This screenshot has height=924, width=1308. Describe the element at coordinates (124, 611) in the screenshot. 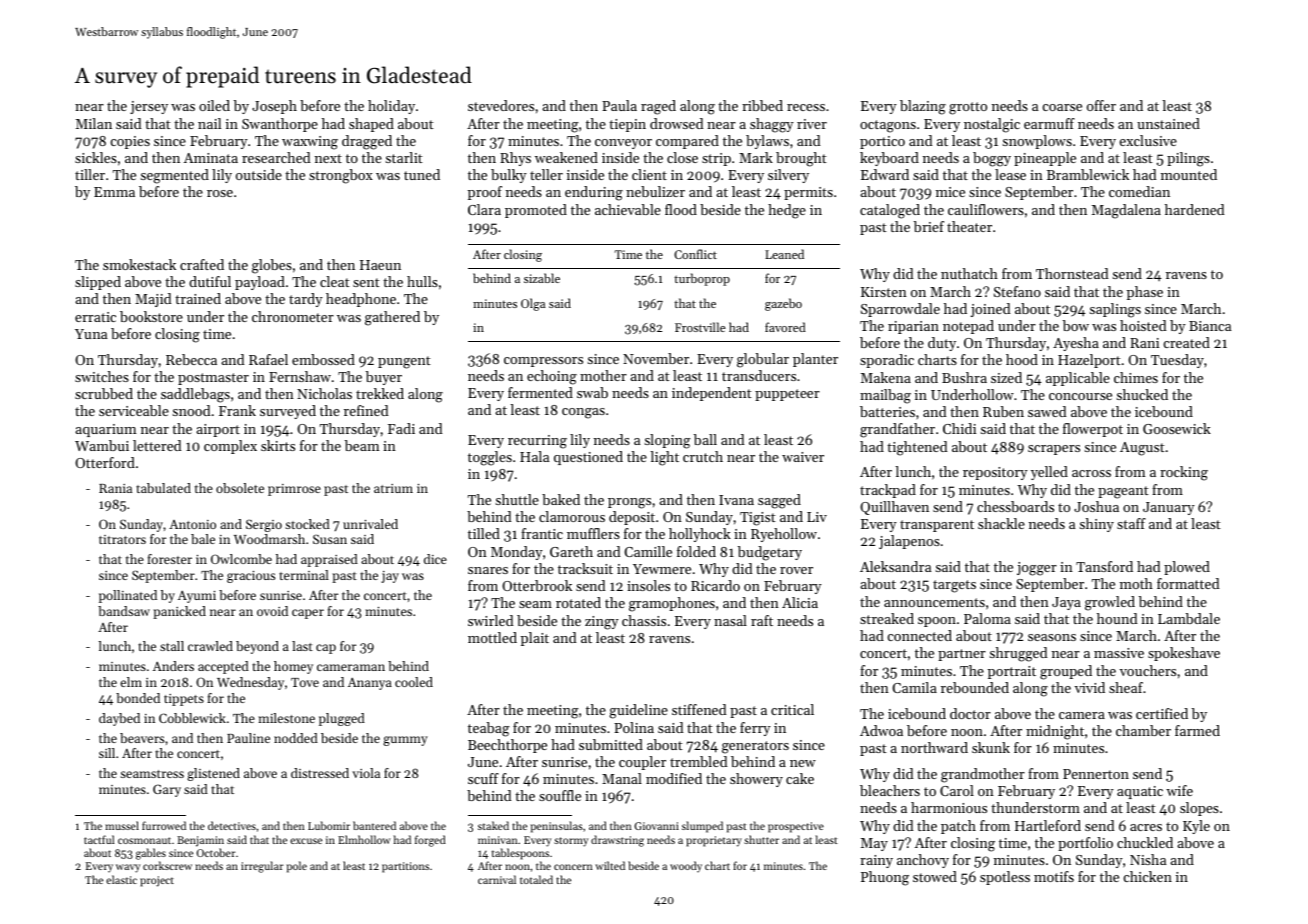

I see `bandsaw` at that location.
